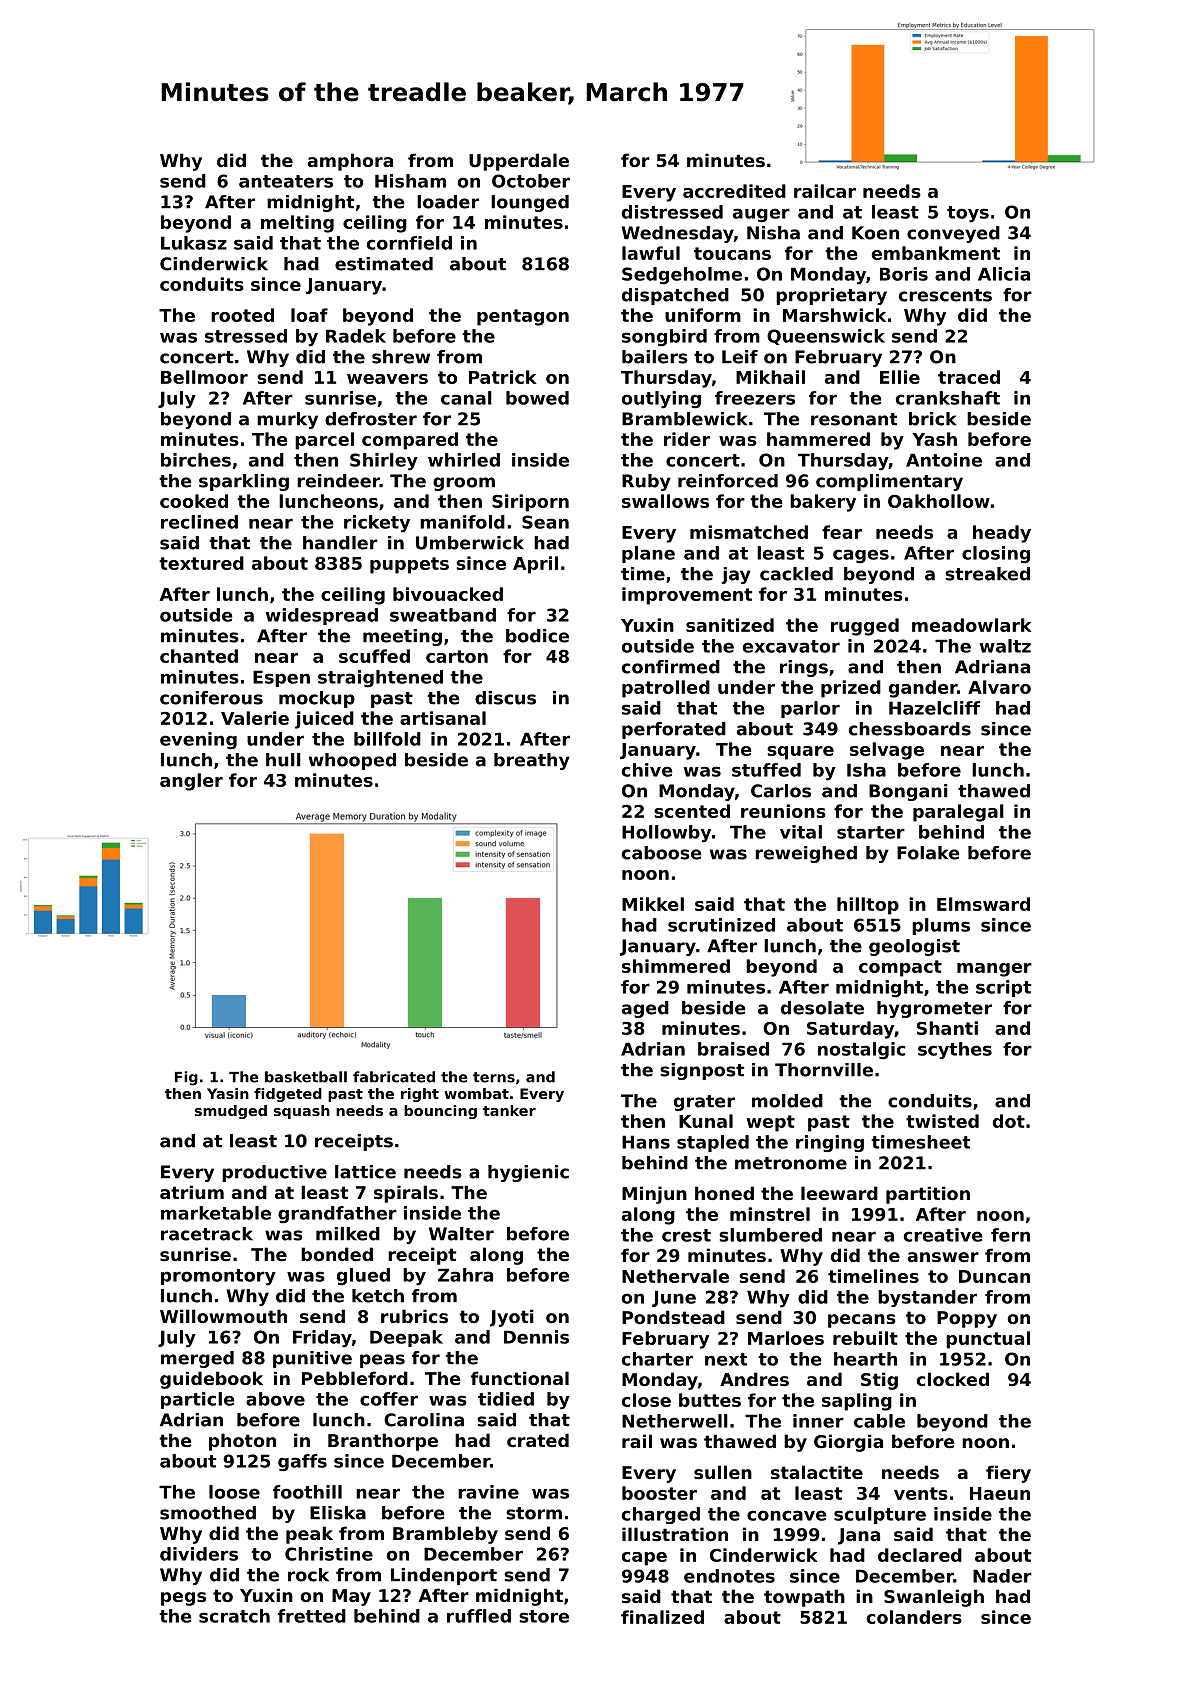  What do you see at coordinates (476, 1093) in the screenshot?
I see `wombat` at bounding box center [476, 1093].
